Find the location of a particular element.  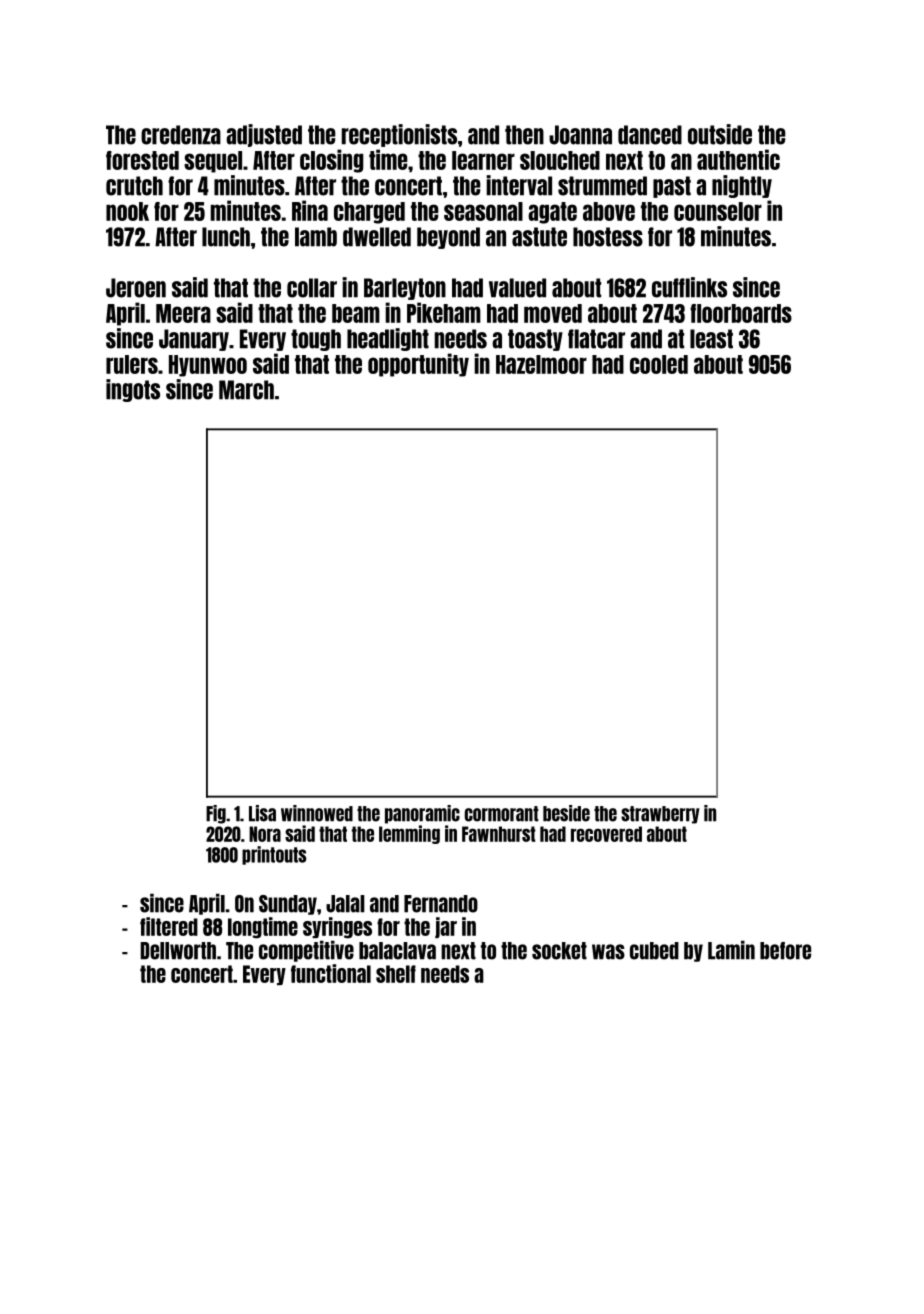

winnowed is located at coordinates (317, 813).
